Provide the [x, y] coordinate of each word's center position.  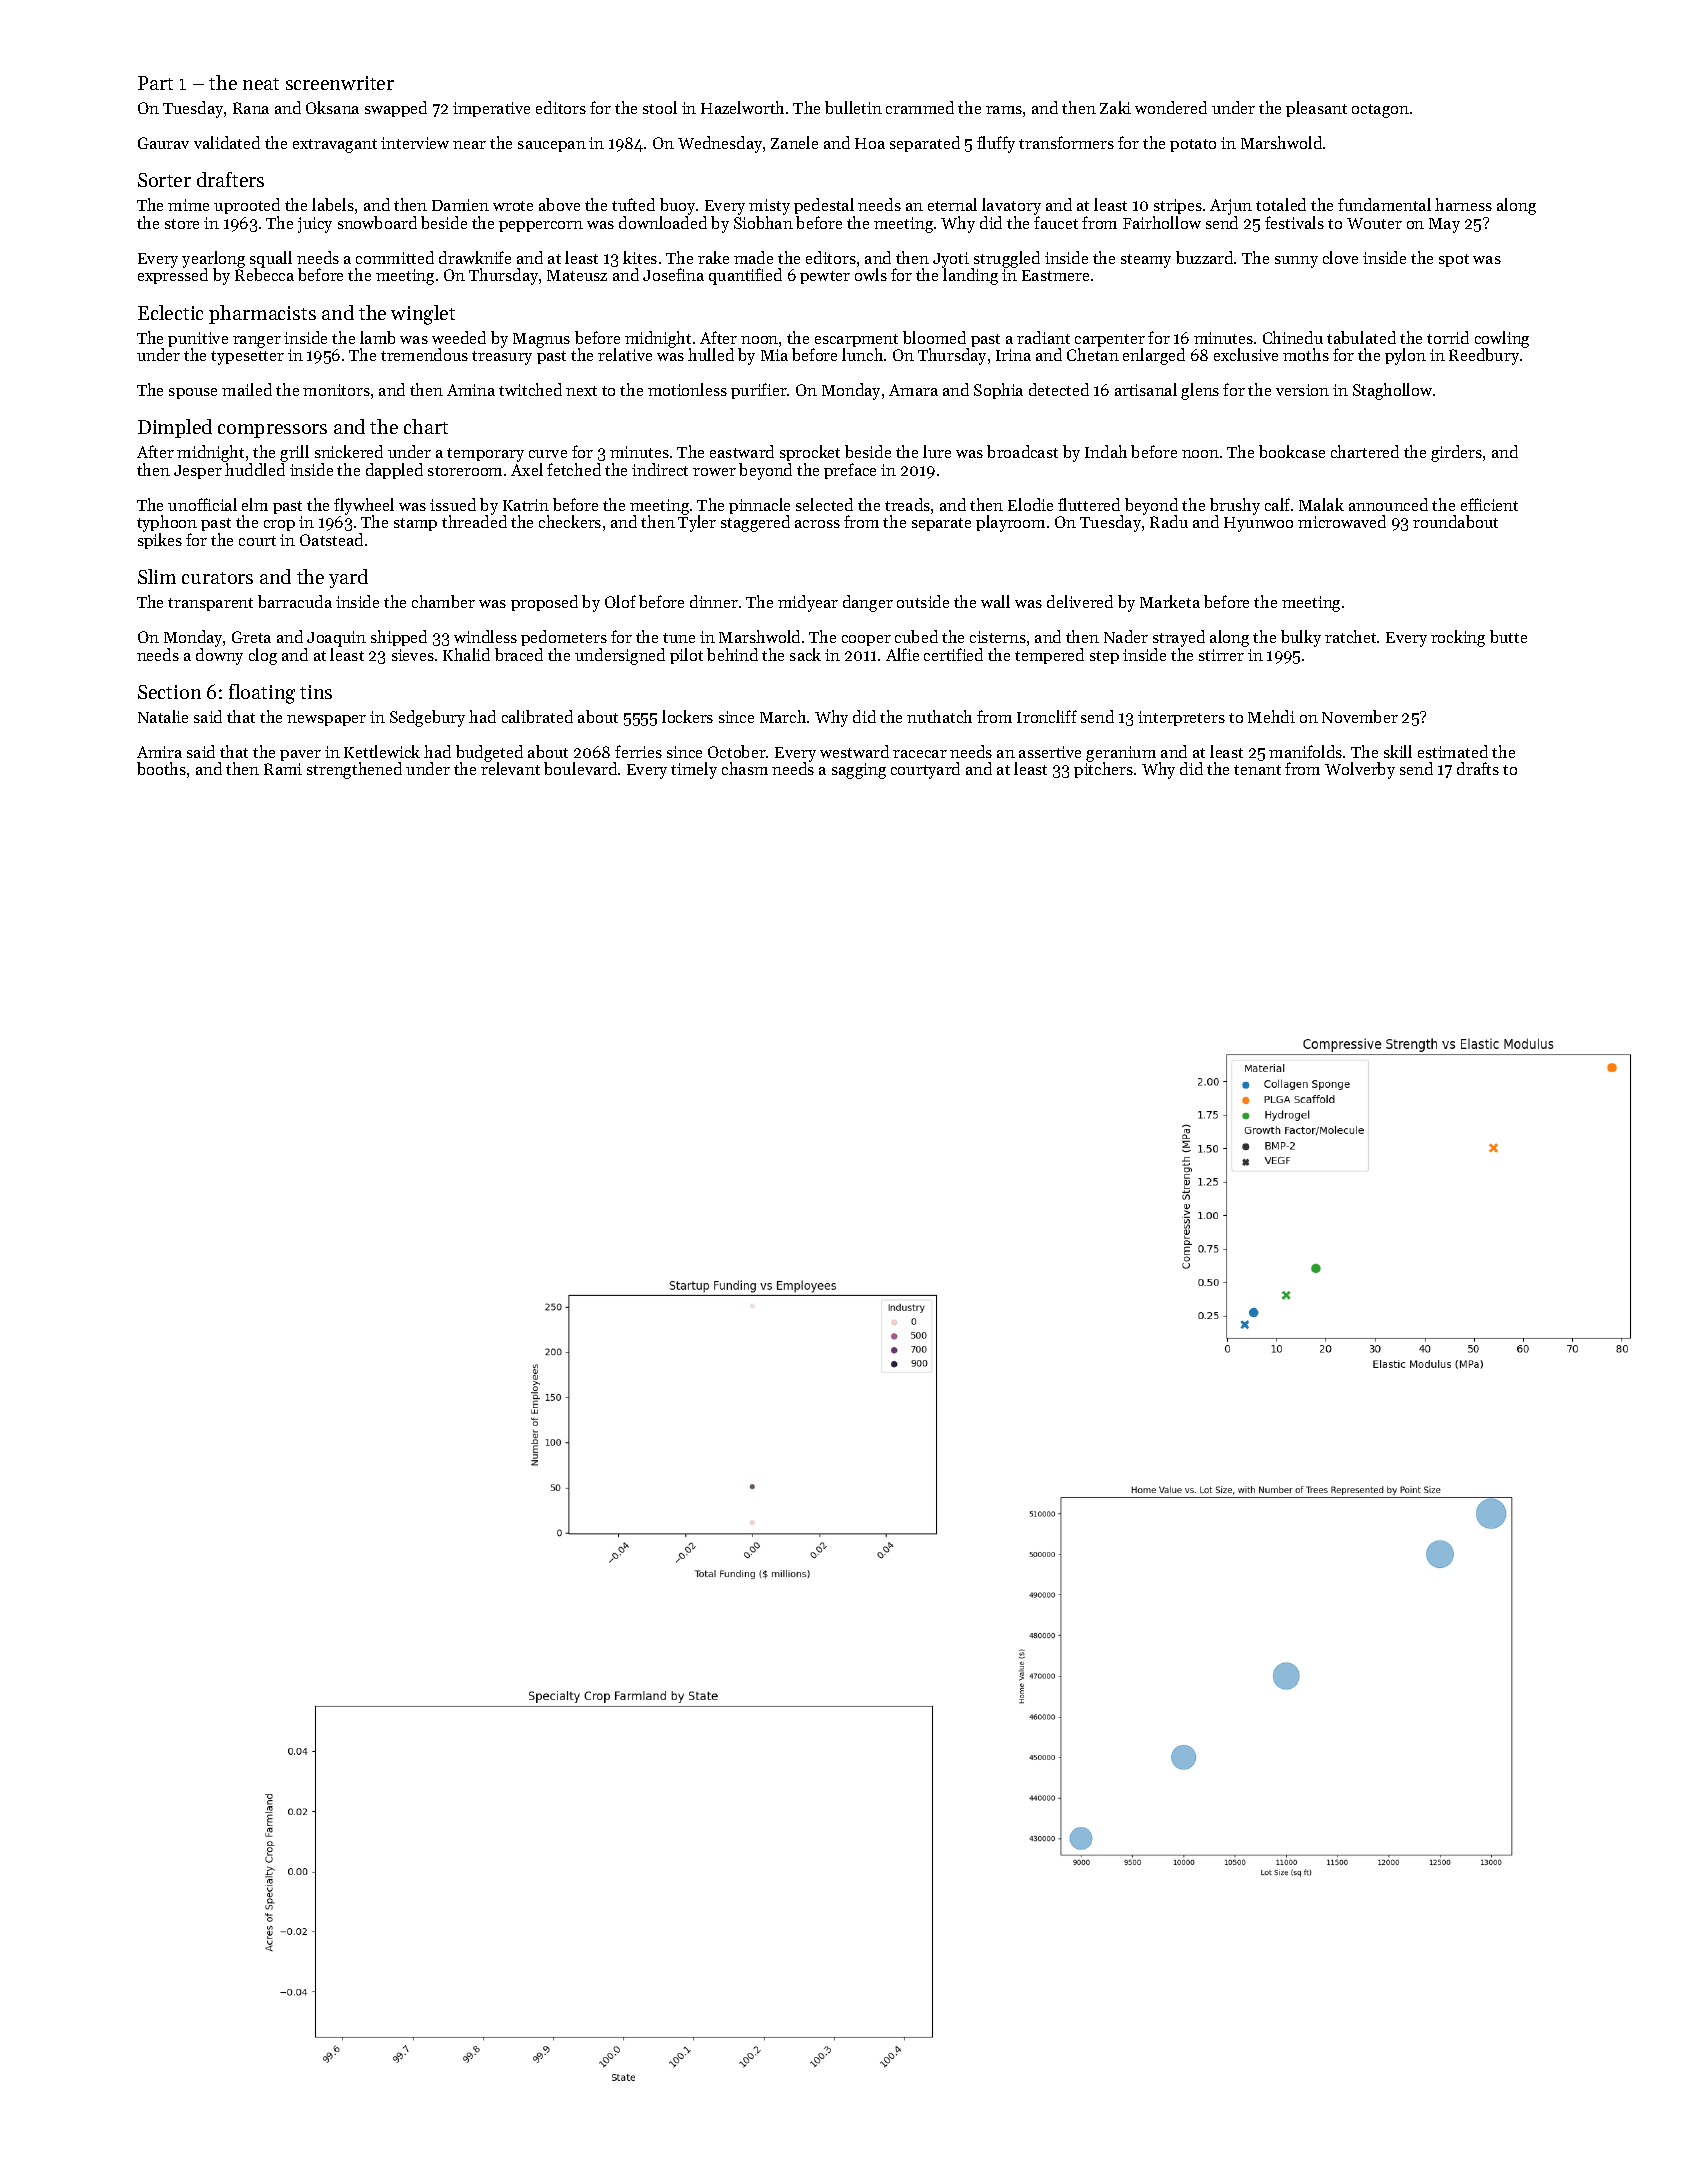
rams [1004, 110]
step [1104, 657]
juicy [315, 225]
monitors [336, 390]
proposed [544, 603]
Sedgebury [427, 718]
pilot [686, 656]
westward [854, 751]
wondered [1171, 107]
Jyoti [951, 260]
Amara [913, 390]
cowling [1502, 339]
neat [261, 84]
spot [1454, 260]
